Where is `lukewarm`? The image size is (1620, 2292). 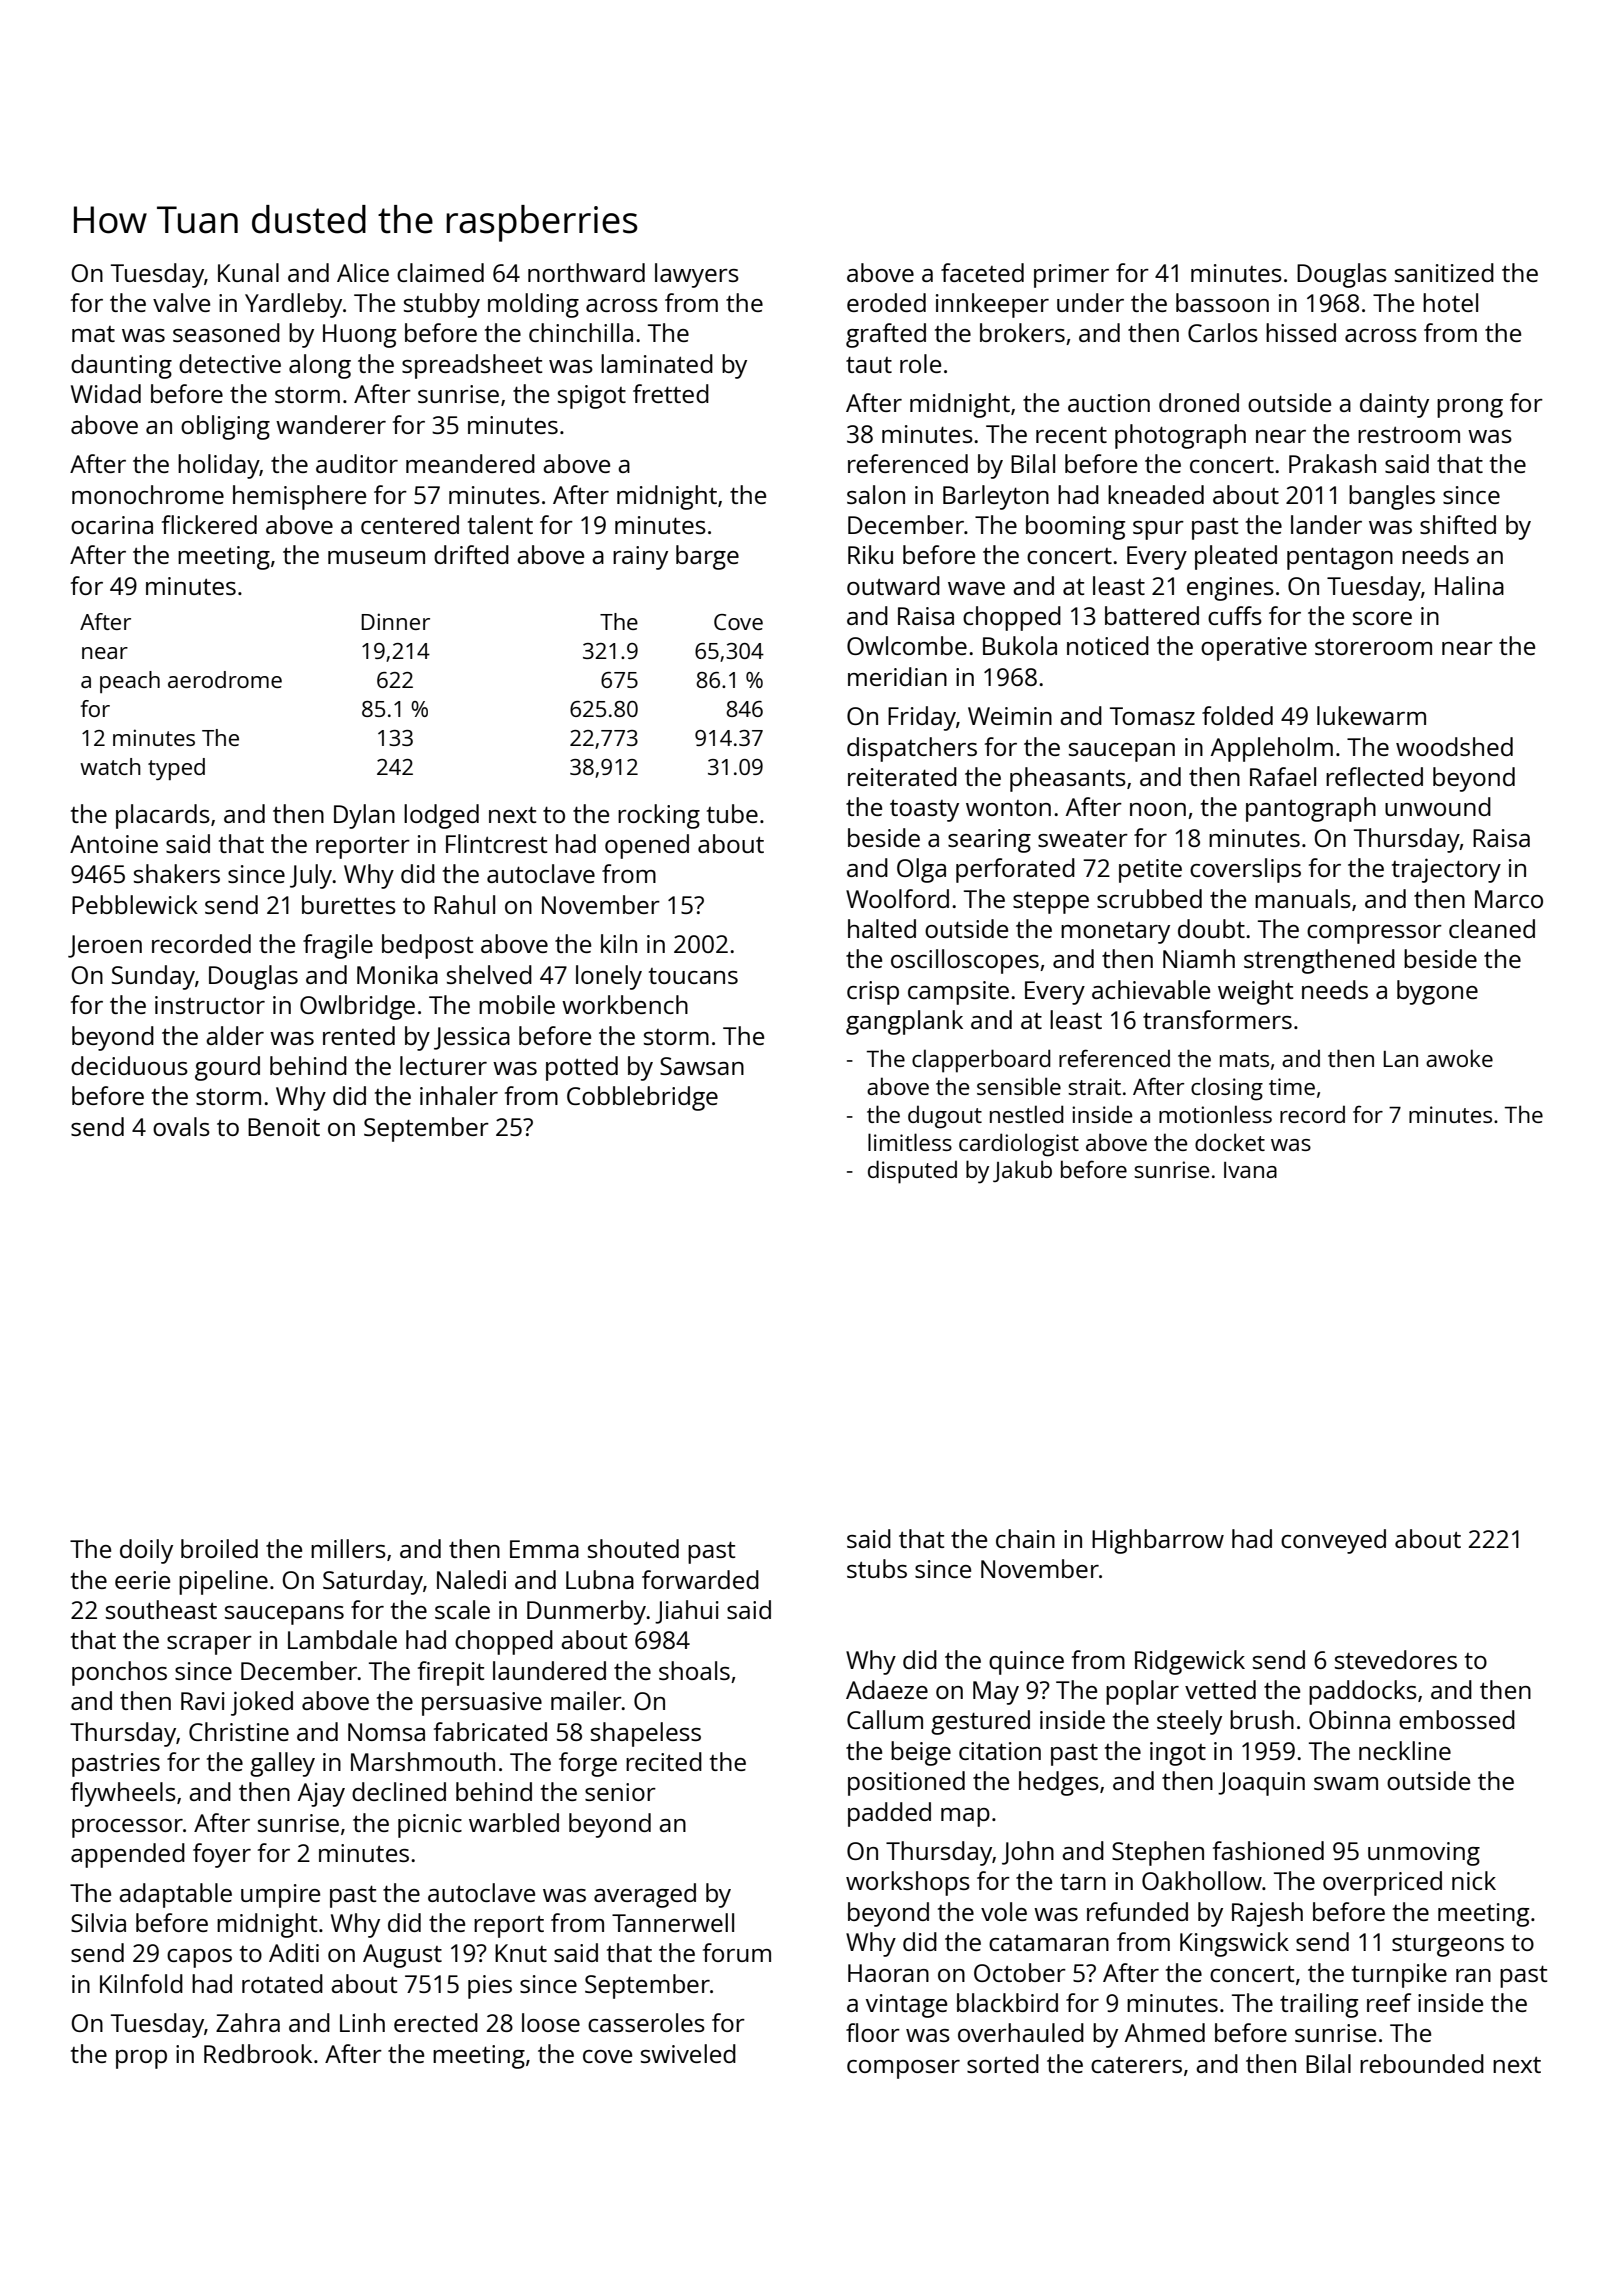 lukewarm is located at coordinates (1371, 715).
